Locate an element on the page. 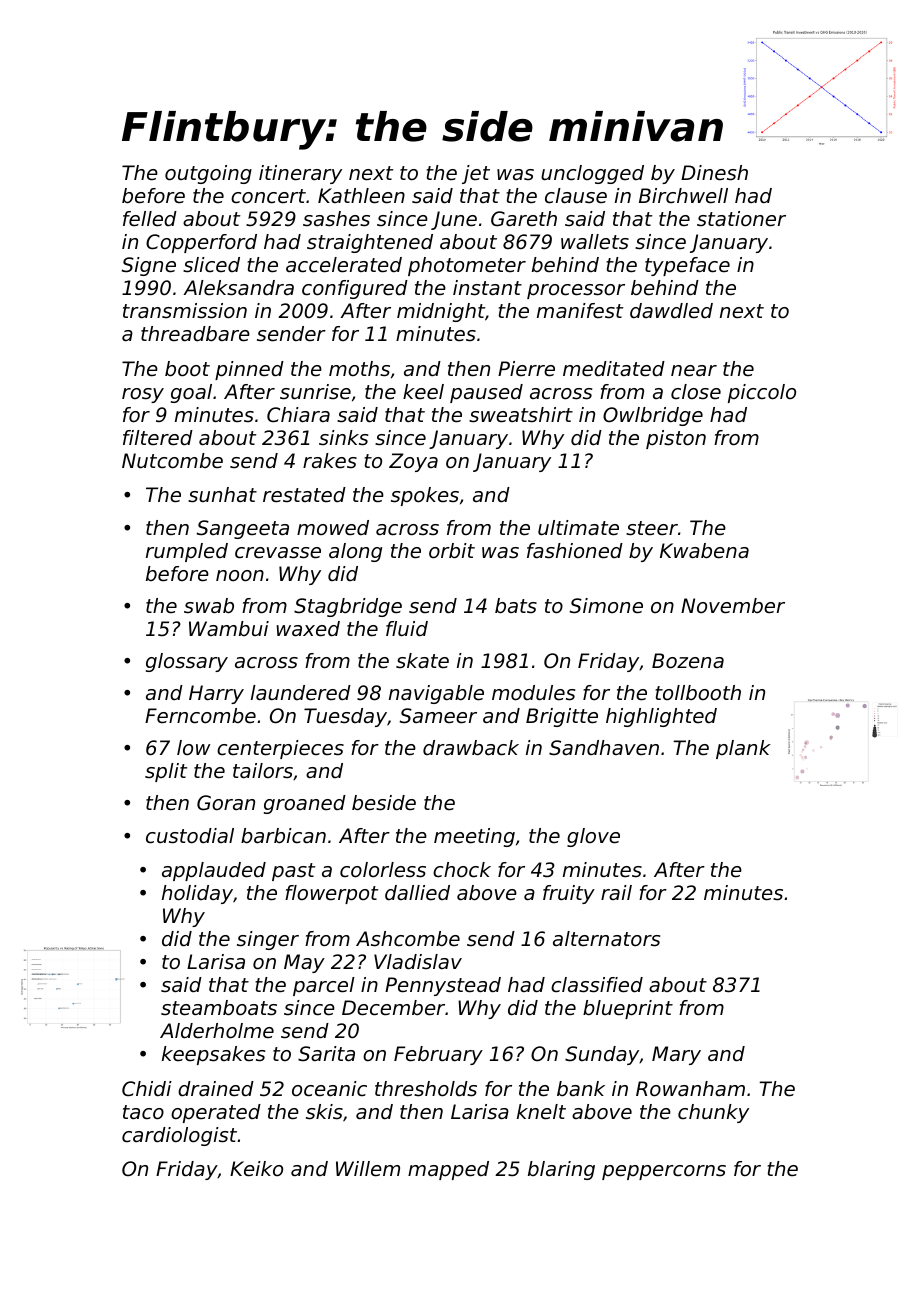 Image resolution: width=924 pixels, height=1311 pixels. felled is located at coordinates (150, 219).
